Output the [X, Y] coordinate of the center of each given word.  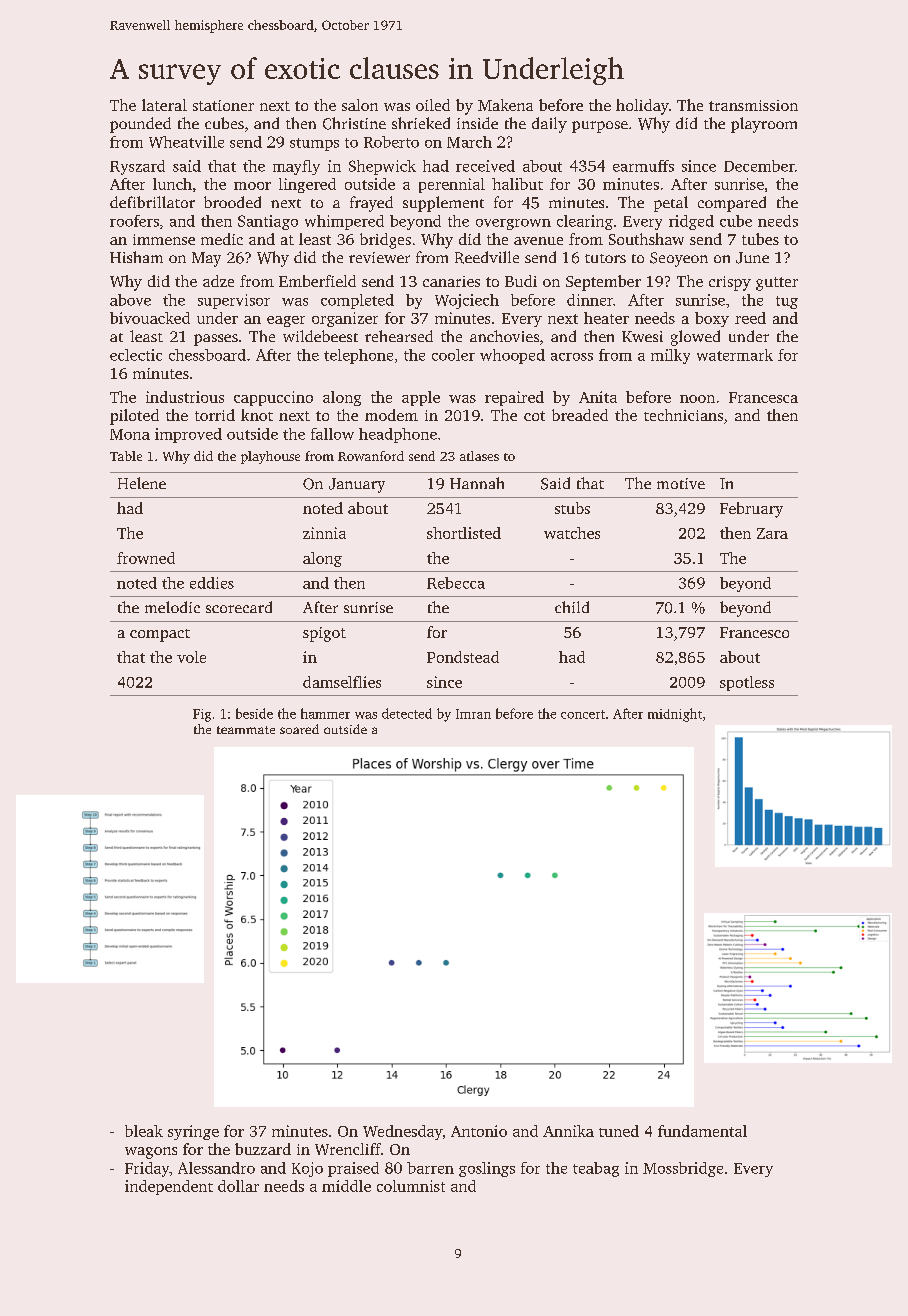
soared [299, 729]
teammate [246, 730]
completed [357, 301]
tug [787, 302]
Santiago [268, 222]
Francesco [754, 632]
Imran [473, 714]
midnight [675, 715]
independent [169, 1187]
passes [216, 340]
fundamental [702, 1131]
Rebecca [456, 583]
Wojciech [467, 301]
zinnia [324, 533]
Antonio [479, 1131]
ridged [691, 222]
